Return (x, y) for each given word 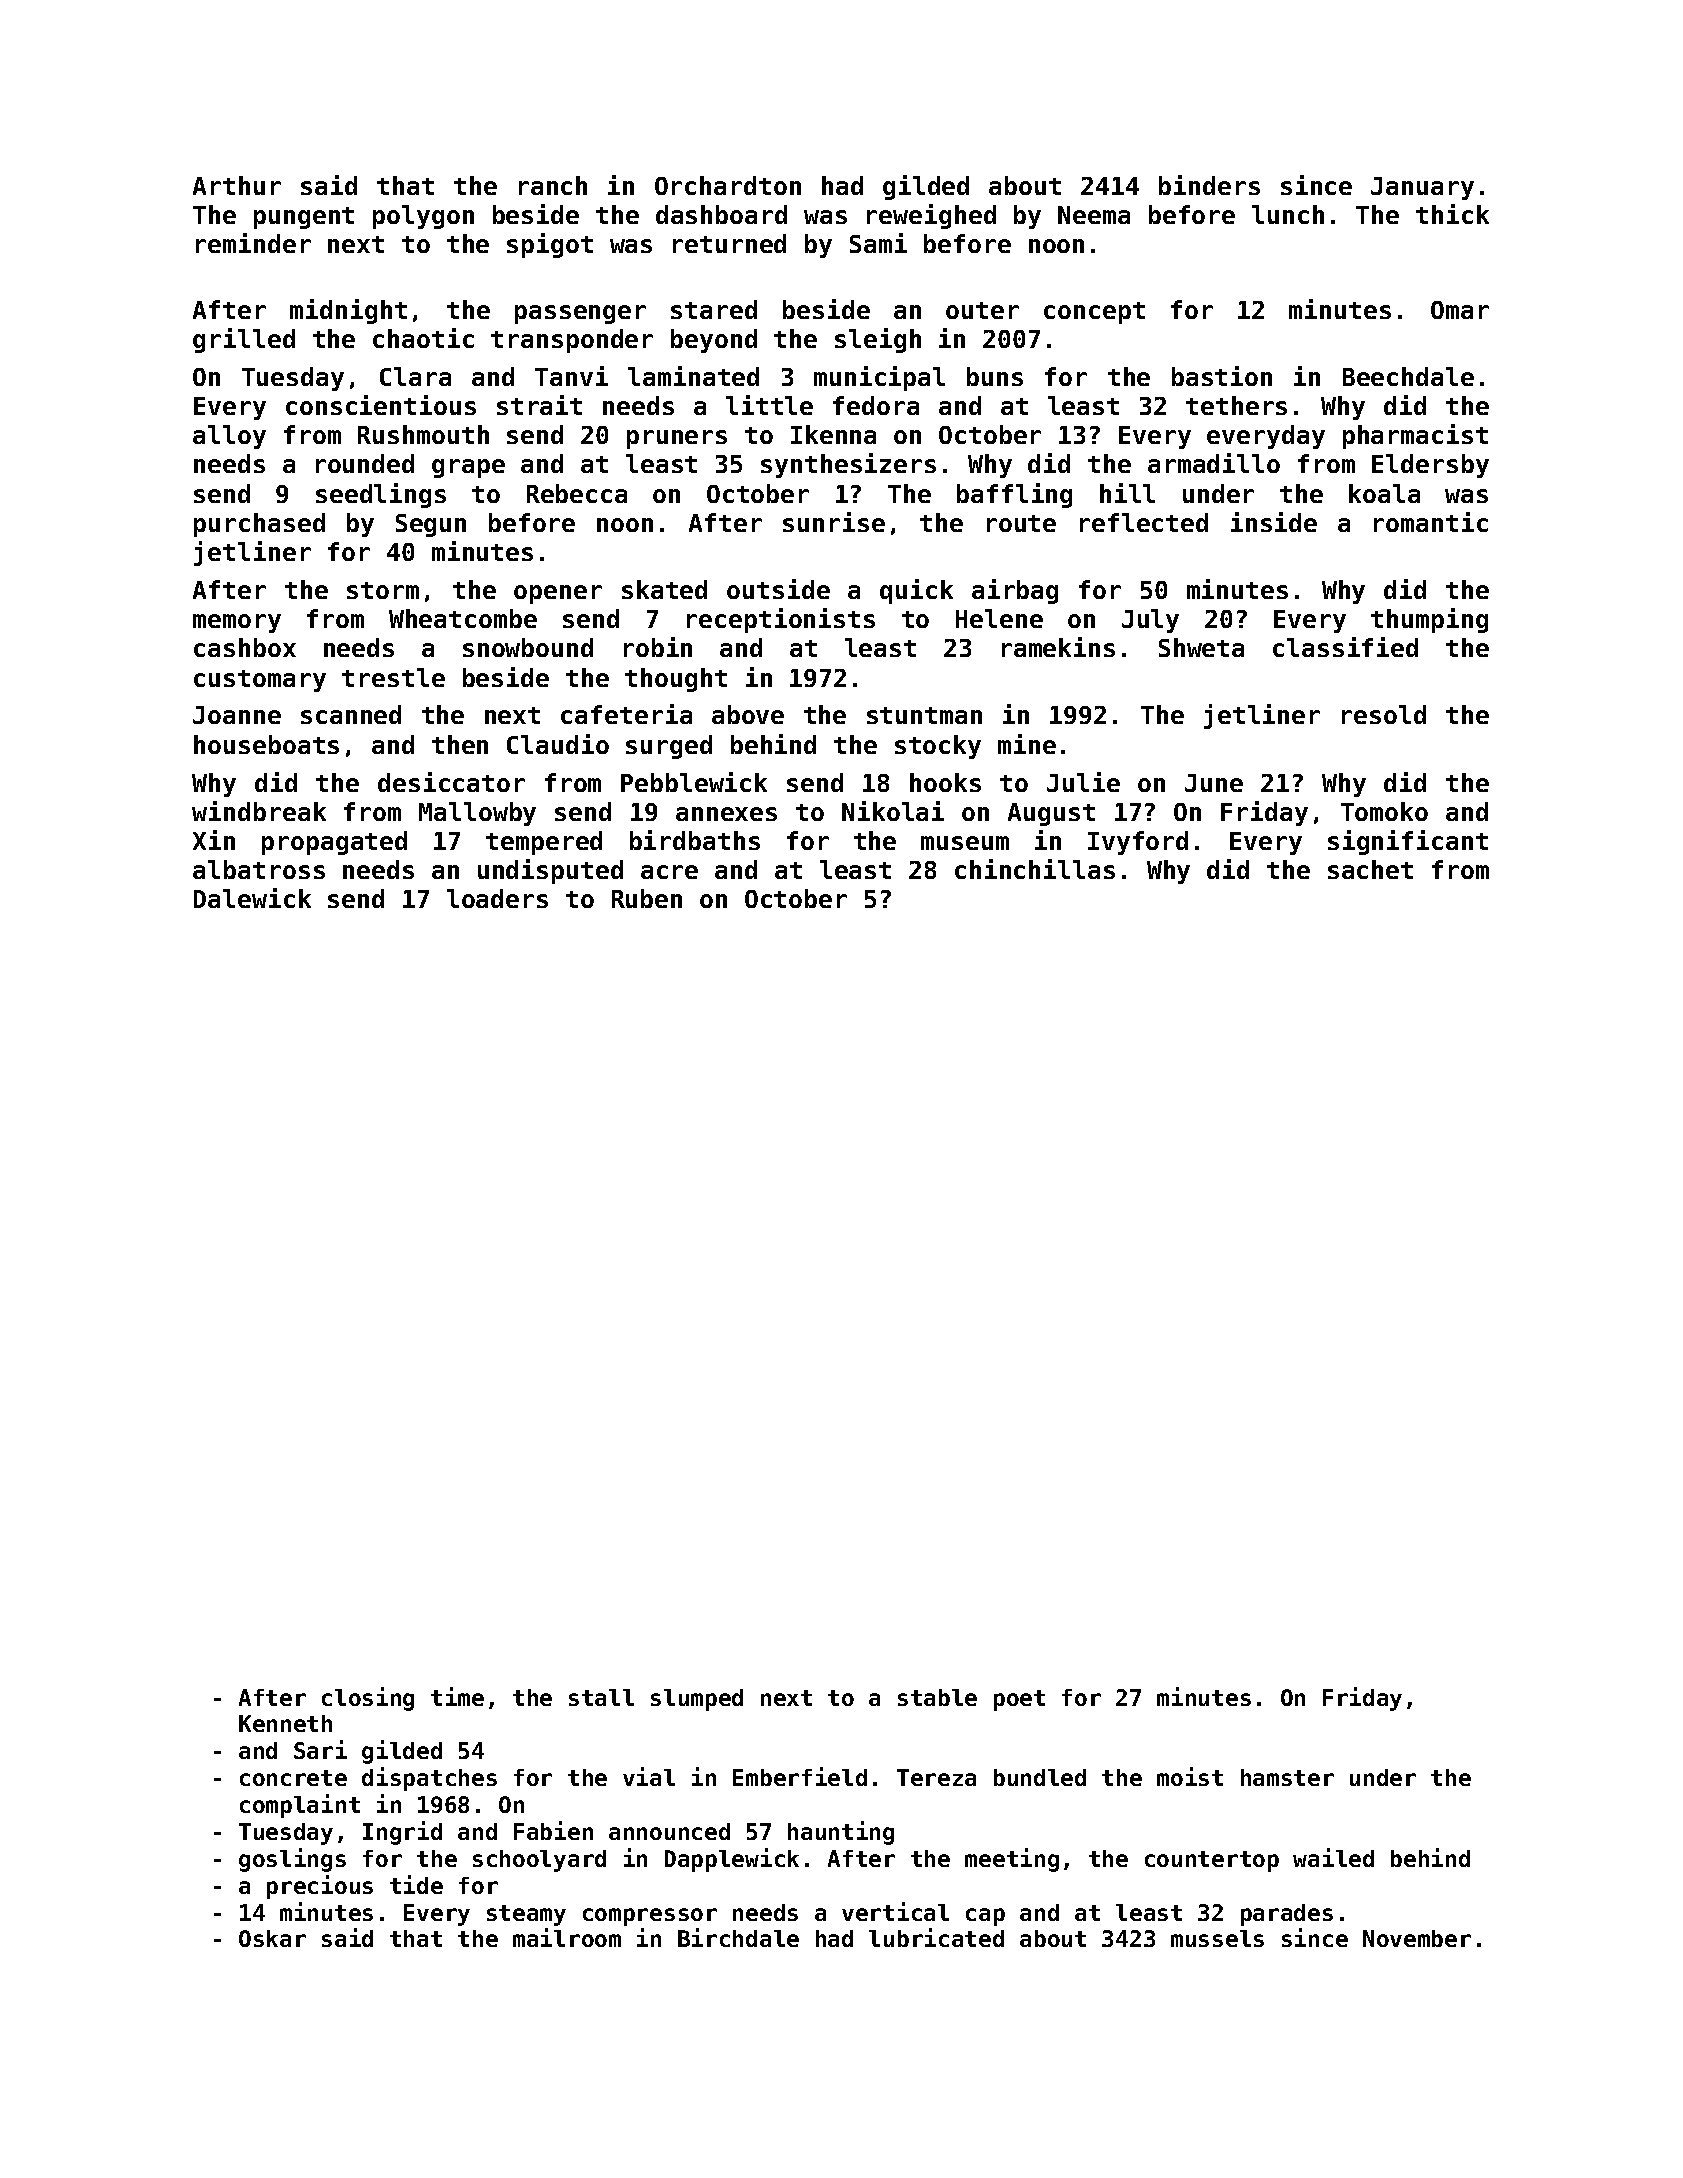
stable (937, 1697)
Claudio (558, 744)
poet (1019, 1700)
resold (1384, 714)
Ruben (647, 898)
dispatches (429, 1779)
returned (729, 243)
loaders (497, 898)
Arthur (237, 185)
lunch (1288, 214)
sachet (1370, 869)
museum (965, 843)
